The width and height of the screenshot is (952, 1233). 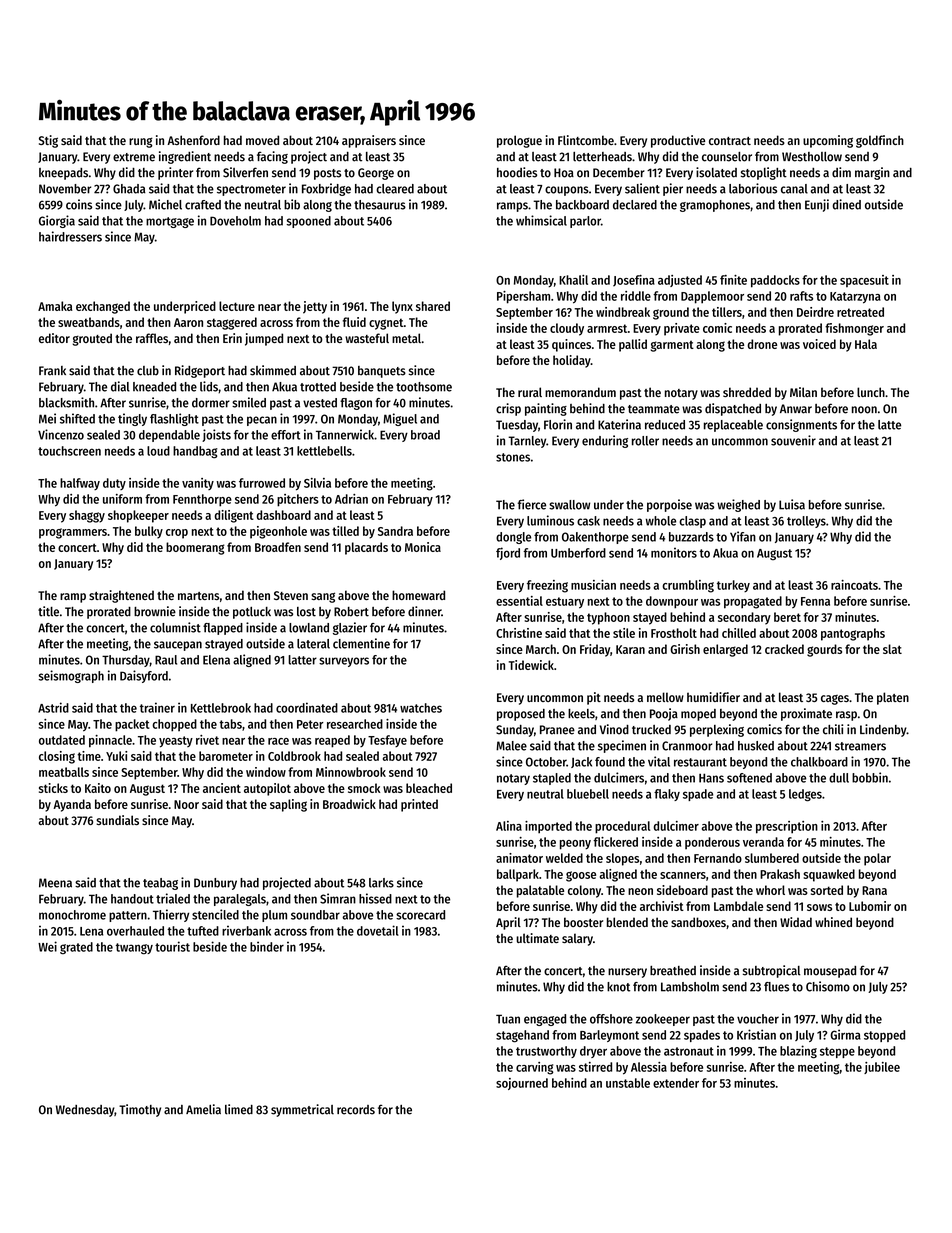 What do you see at coordinates (195, 548) in the screenshot?
I see `boomerang` at bounding box center [195, 548].
